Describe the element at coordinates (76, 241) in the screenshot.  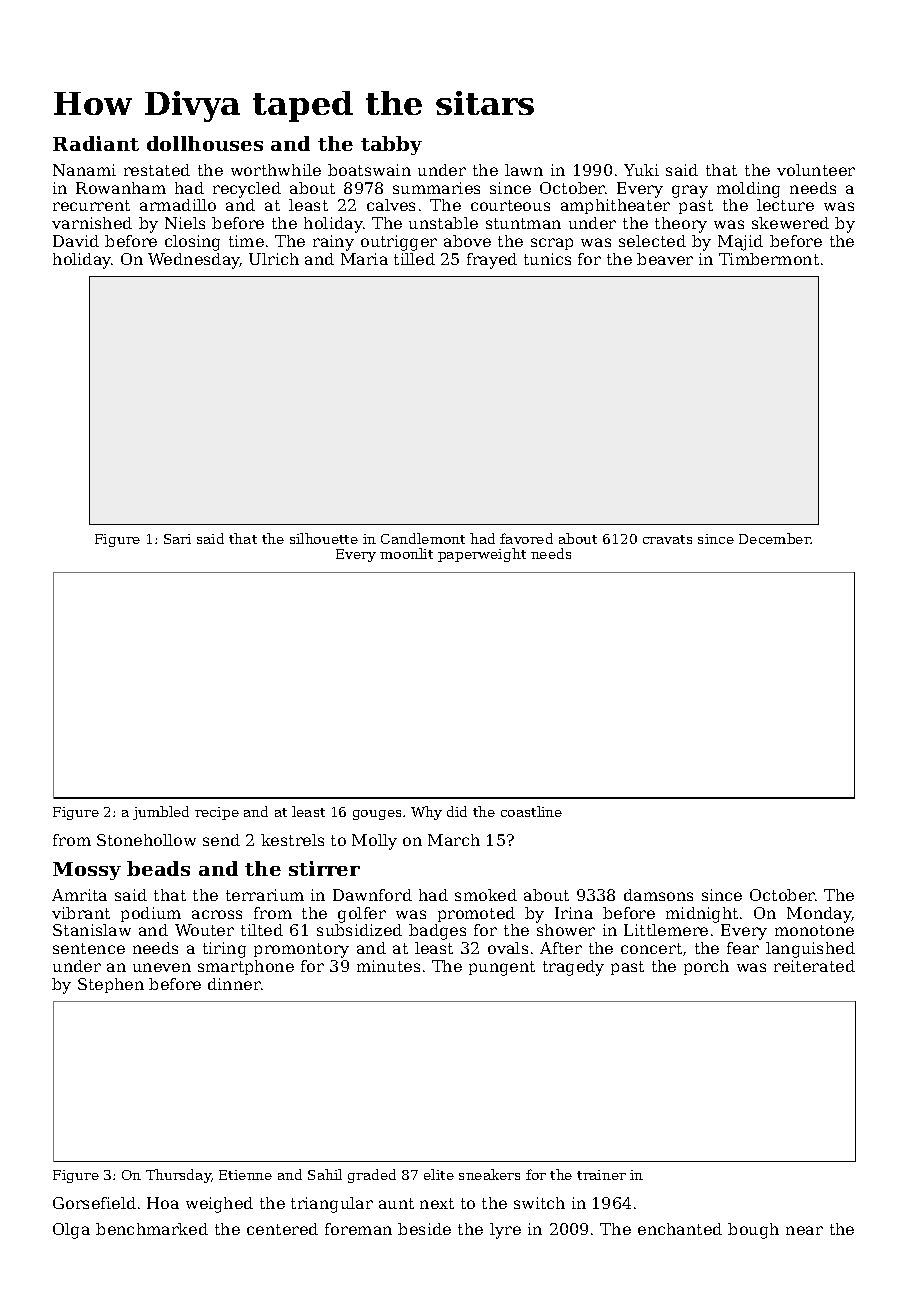
I see `David` at that location.
